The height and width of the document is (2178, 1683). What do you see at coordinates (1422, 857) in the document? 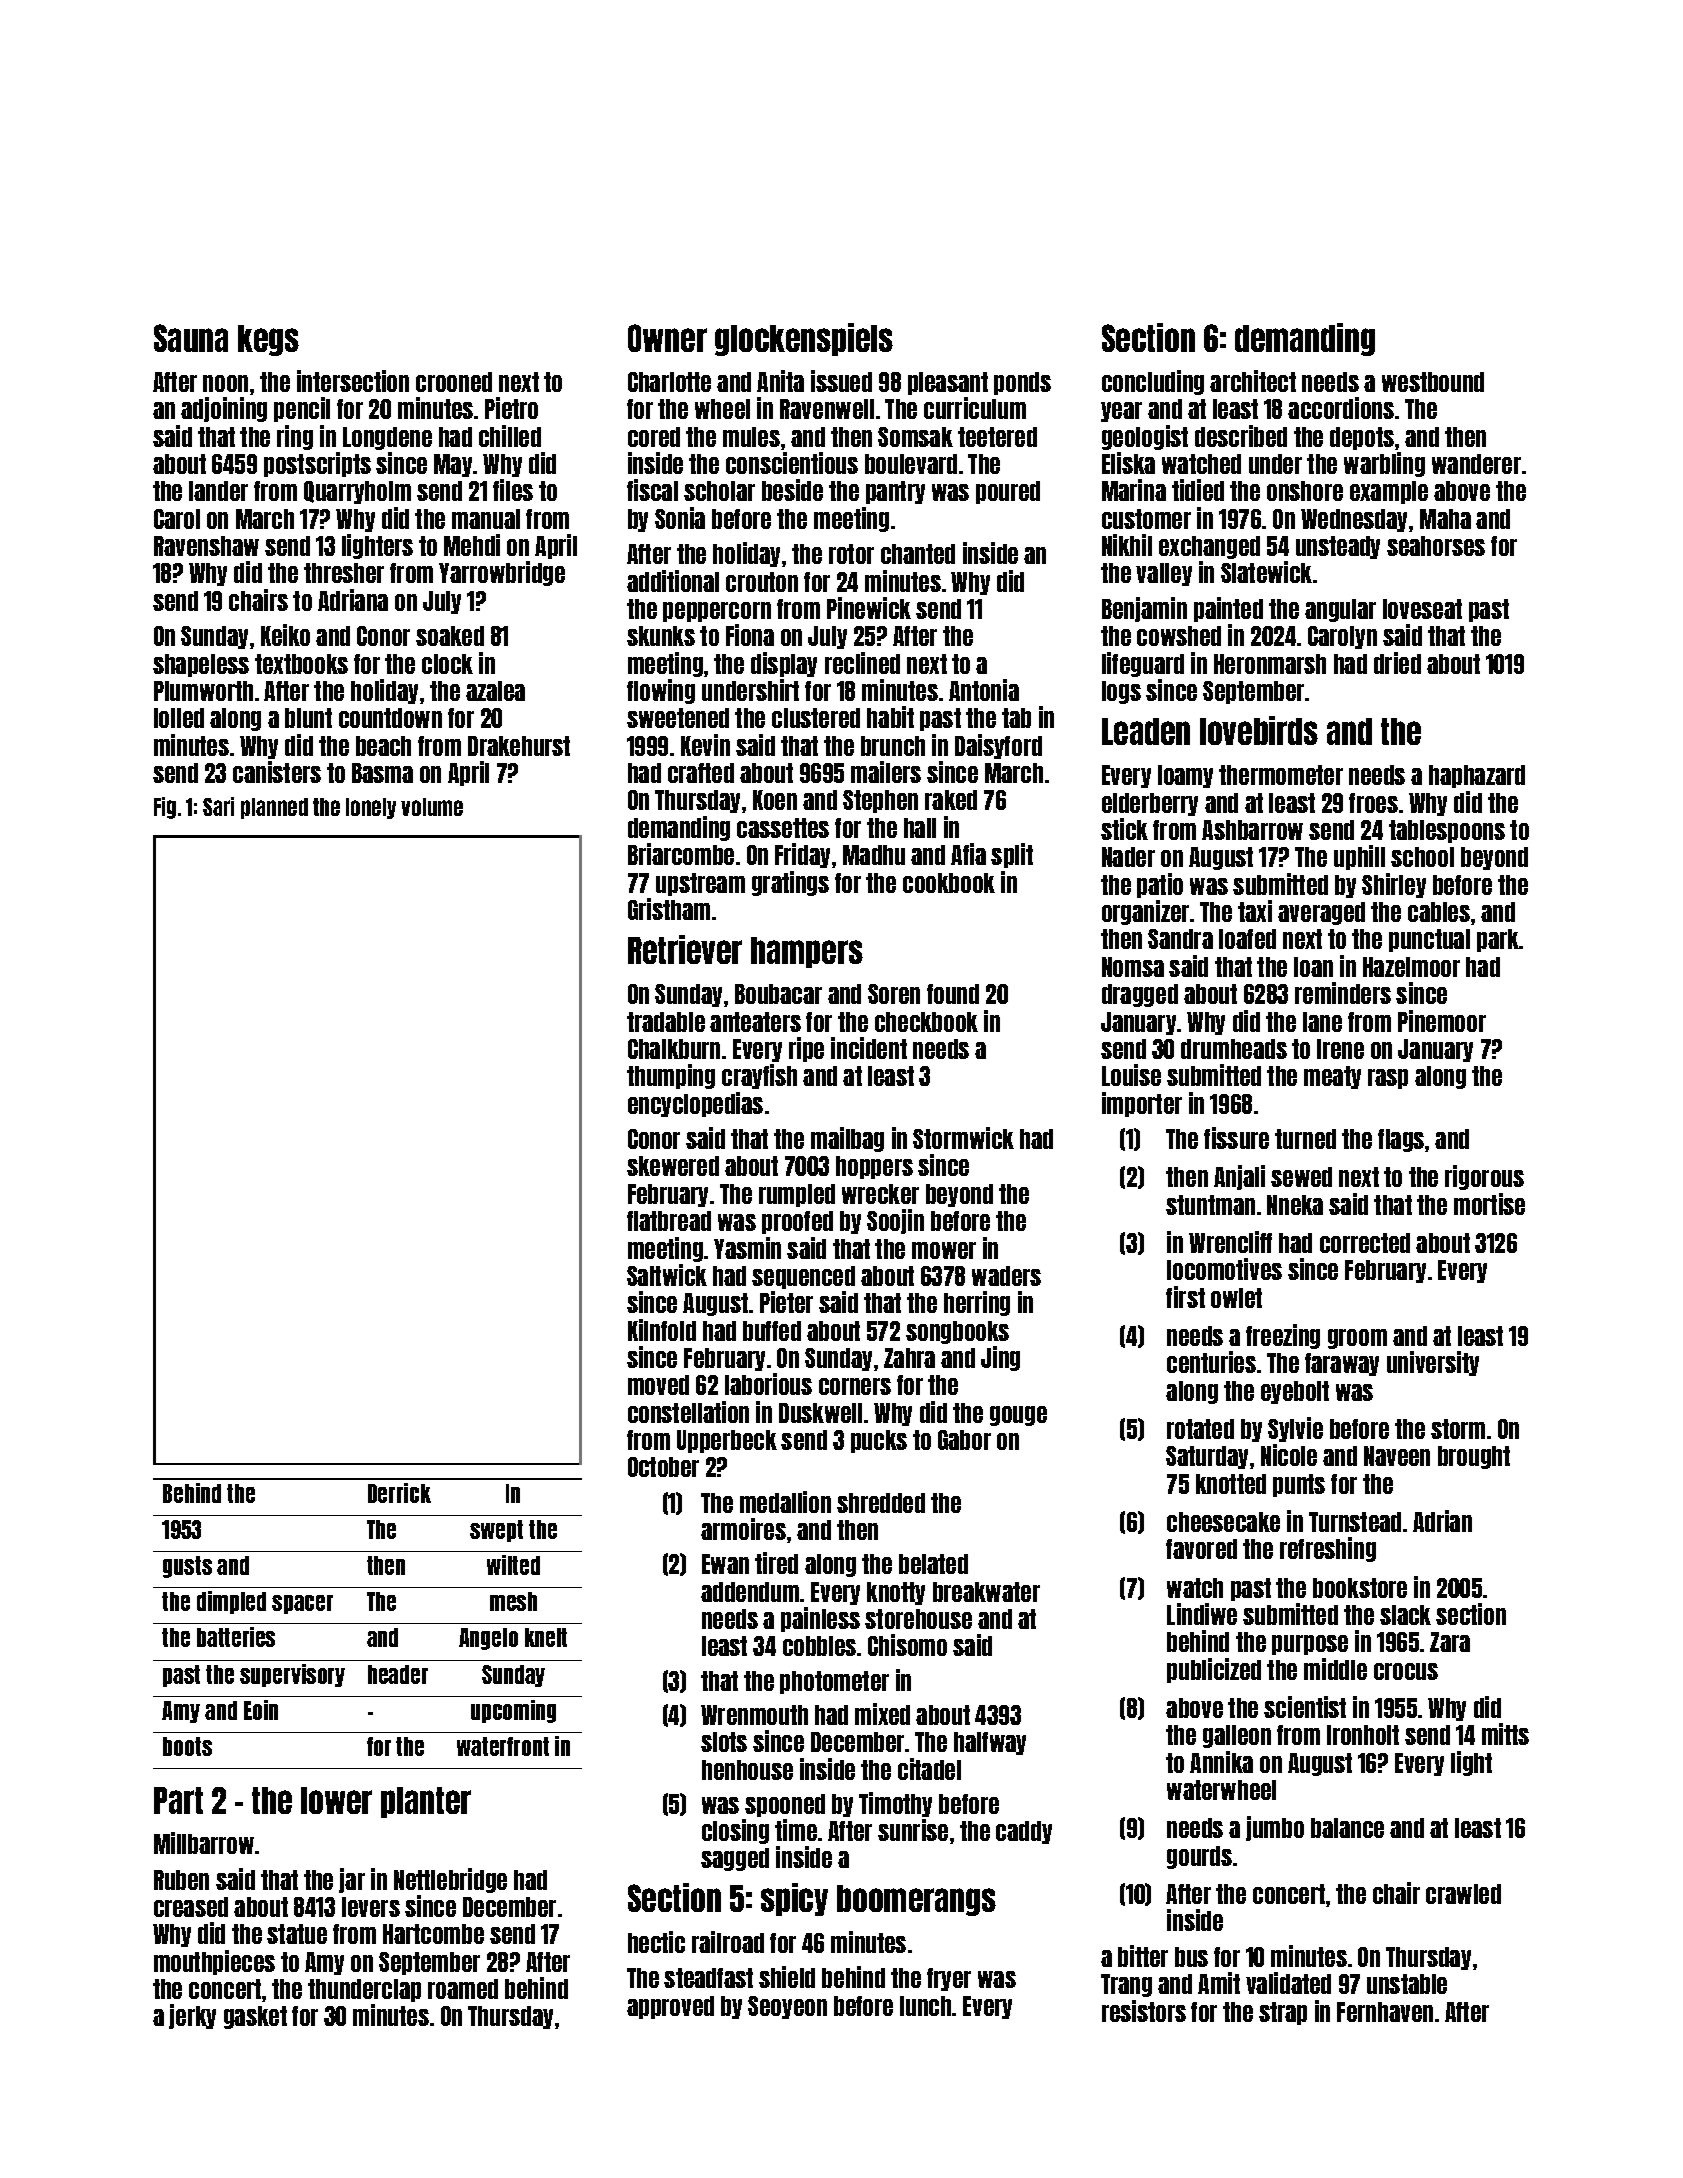
I see `school` at bounding box center [1422, 857].
